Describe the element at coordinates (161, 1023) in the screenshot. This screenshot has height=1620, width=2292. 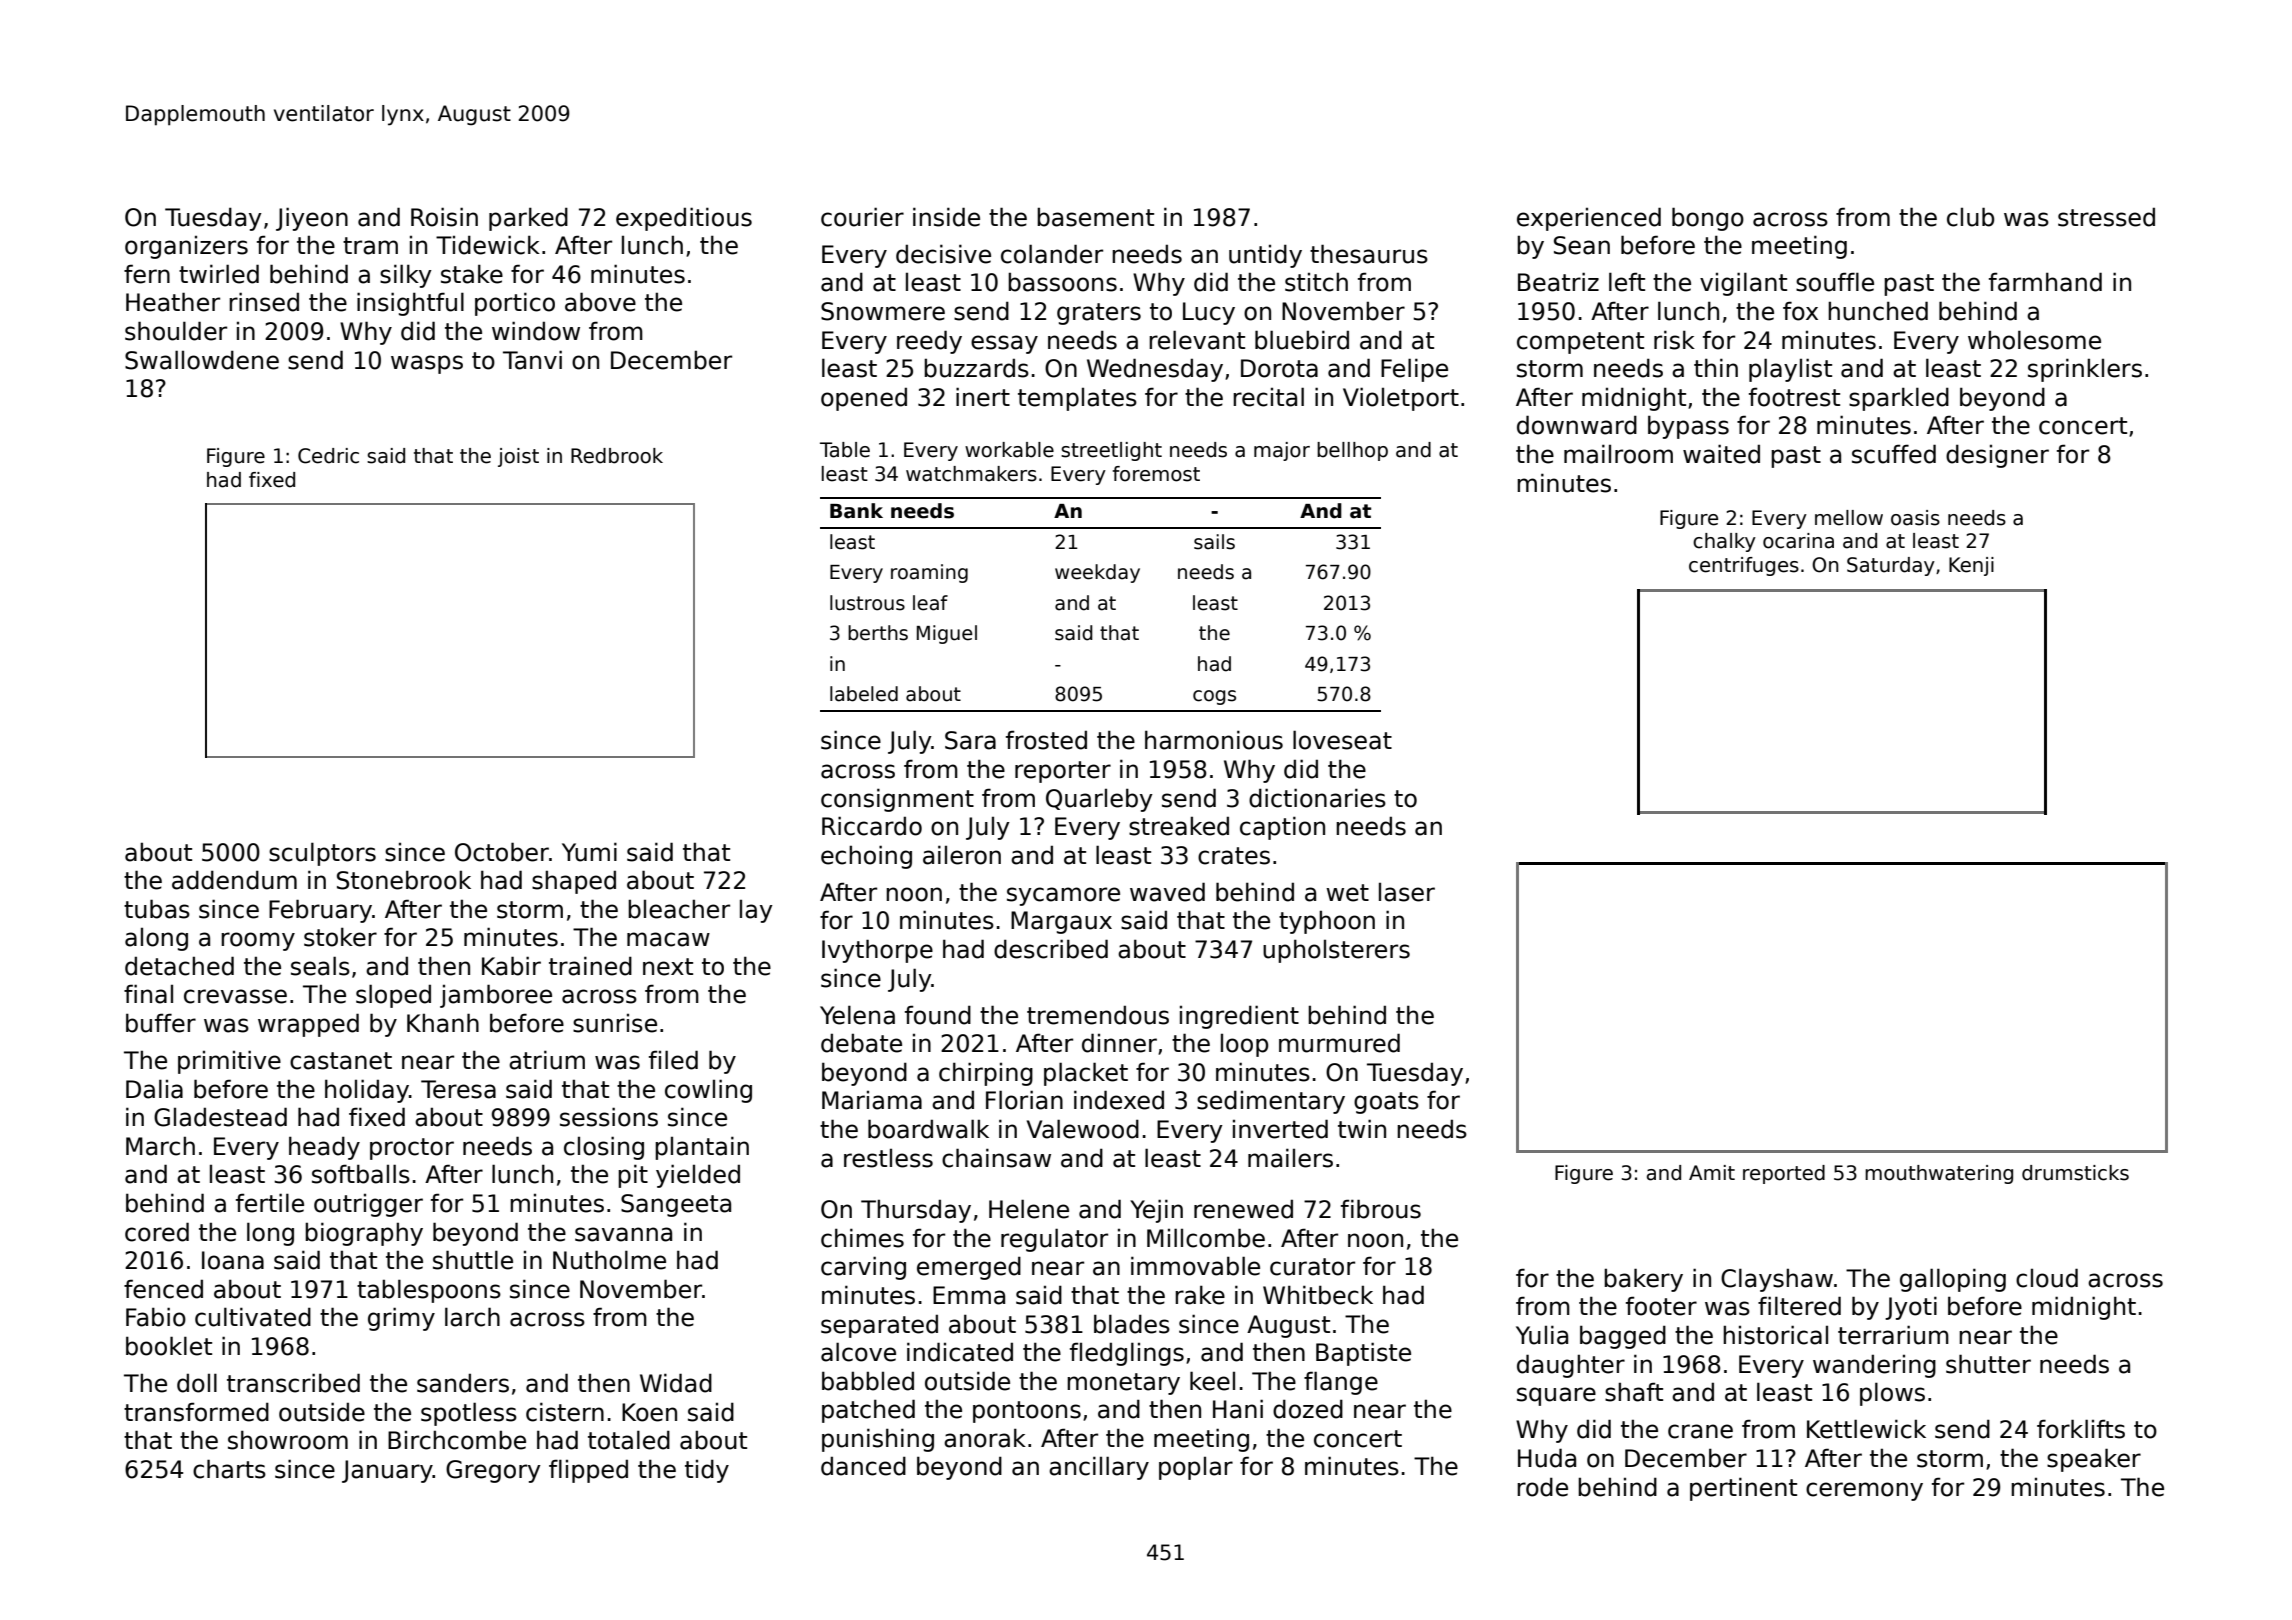
I see `buffer` at that location.
